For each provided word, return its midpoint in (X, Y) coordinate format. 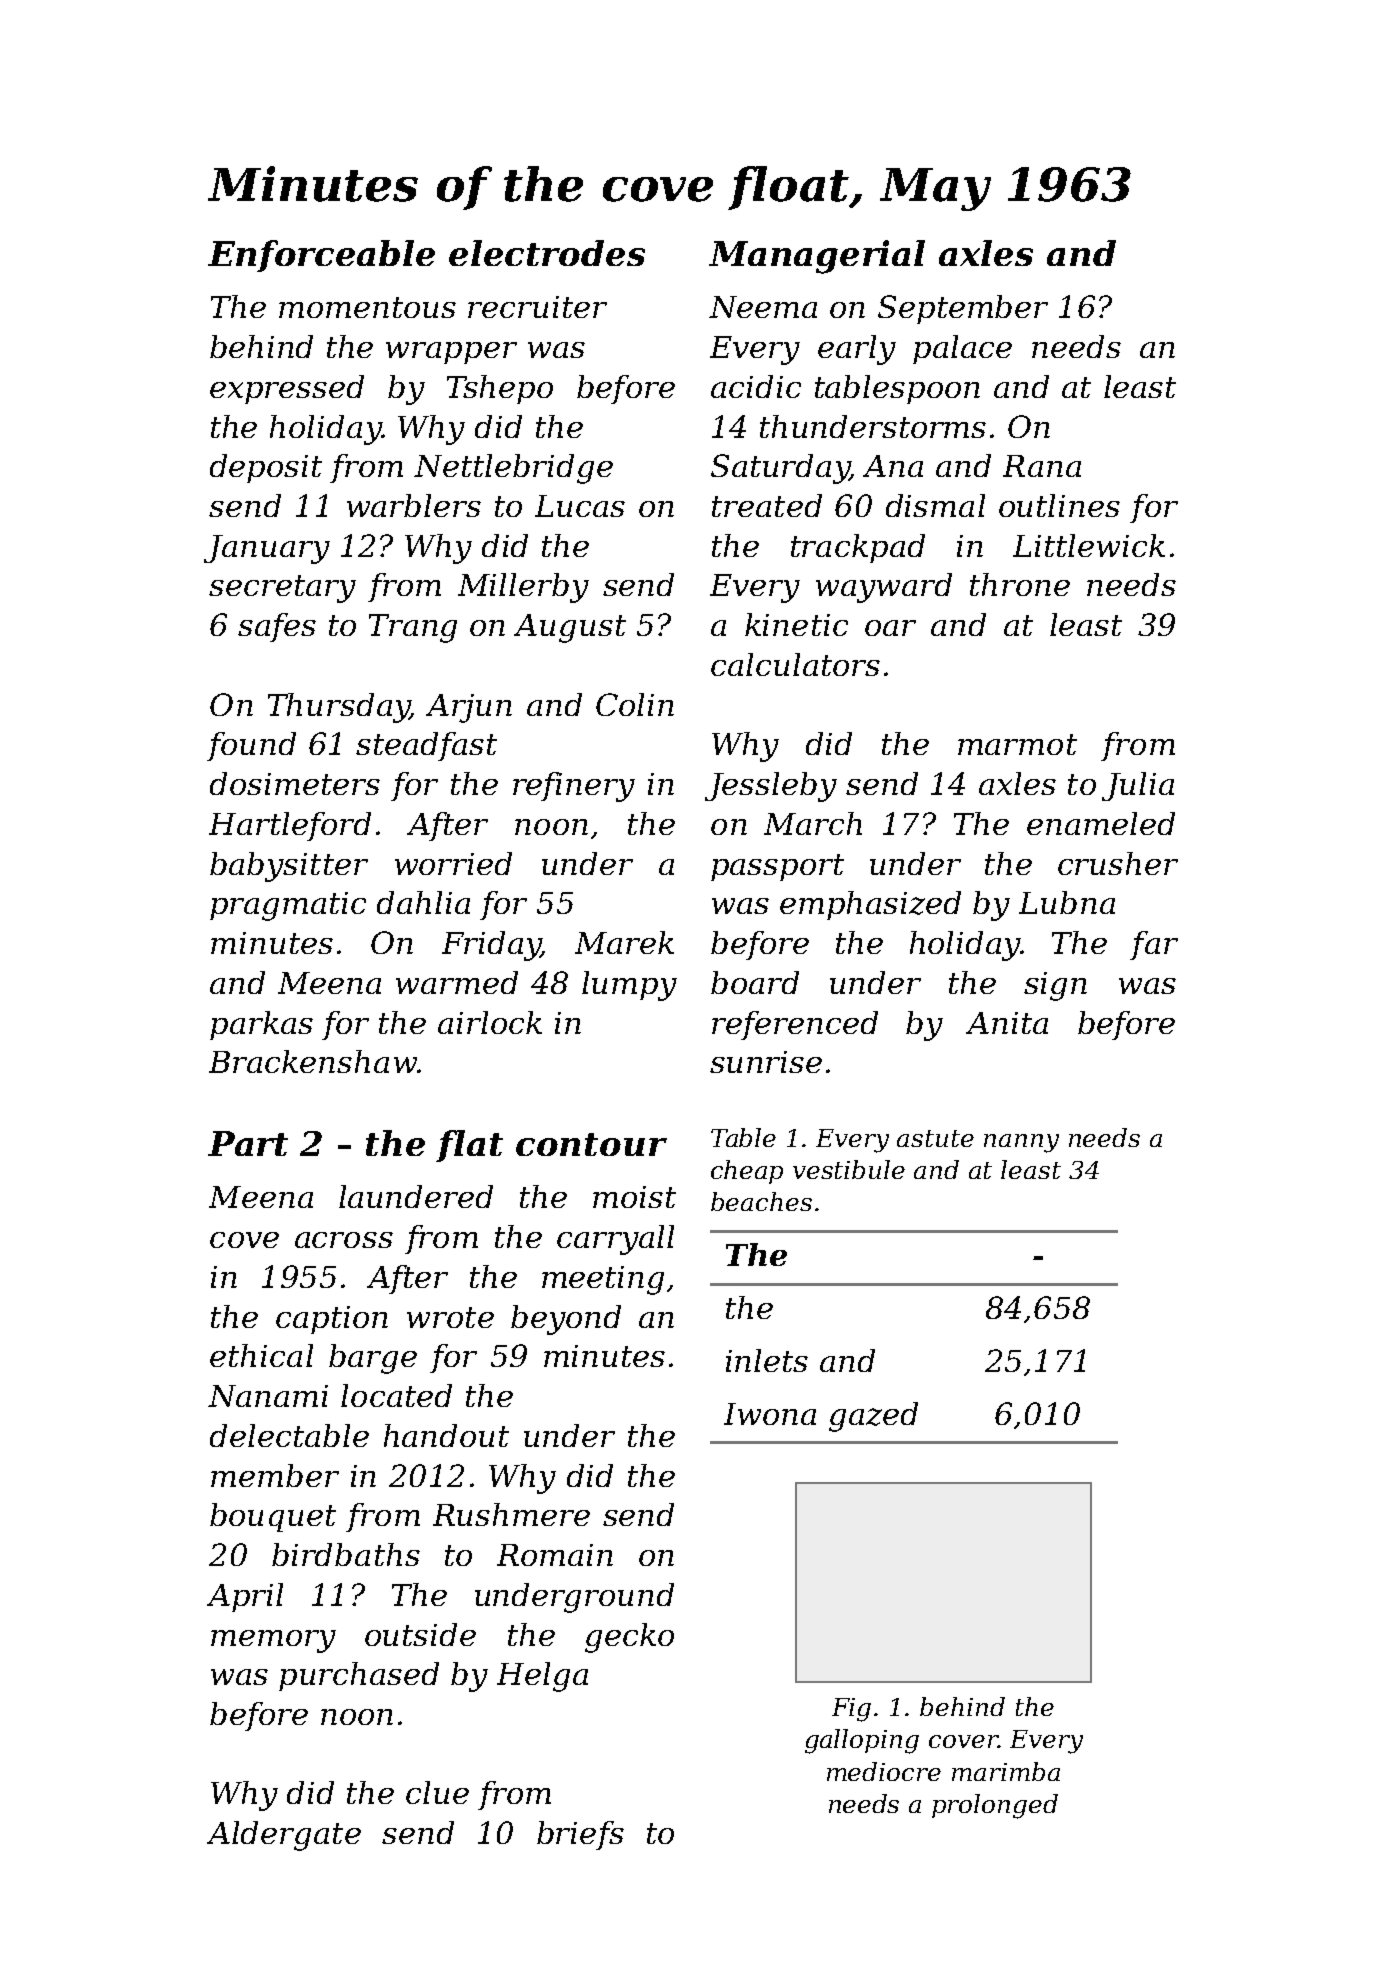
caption (332, 1320)
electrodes (547, 253)
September (963, 309)
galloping (862, 1741)
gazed (873, 1417)
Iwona (770, 1414)
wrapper (451, 353)
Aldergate (284, 1836)
